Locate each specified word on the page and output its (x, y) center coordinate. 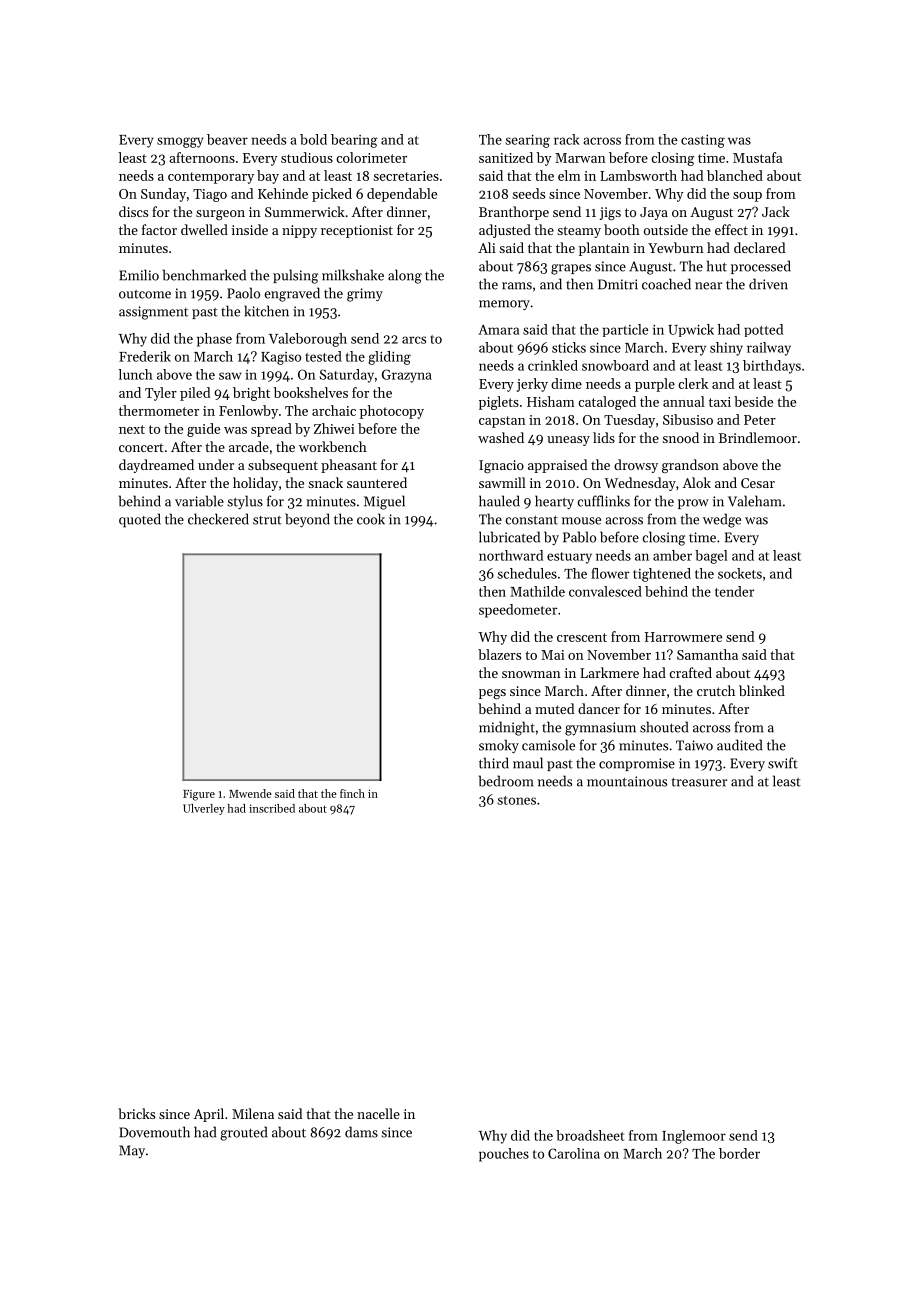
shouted (664, 727)
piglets (499, 403)
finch (352, 793)
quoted (140, 520)
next (132, 429)
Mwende (250, 793)
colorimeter (371, 157)
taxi (720, 402)
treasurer (699, 782)
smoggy (180, 142)
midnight (507, 728)
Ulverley (204, 809)
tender (734, 591)
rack (567, 139)
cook (371, 519)
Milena (253, 1113)
